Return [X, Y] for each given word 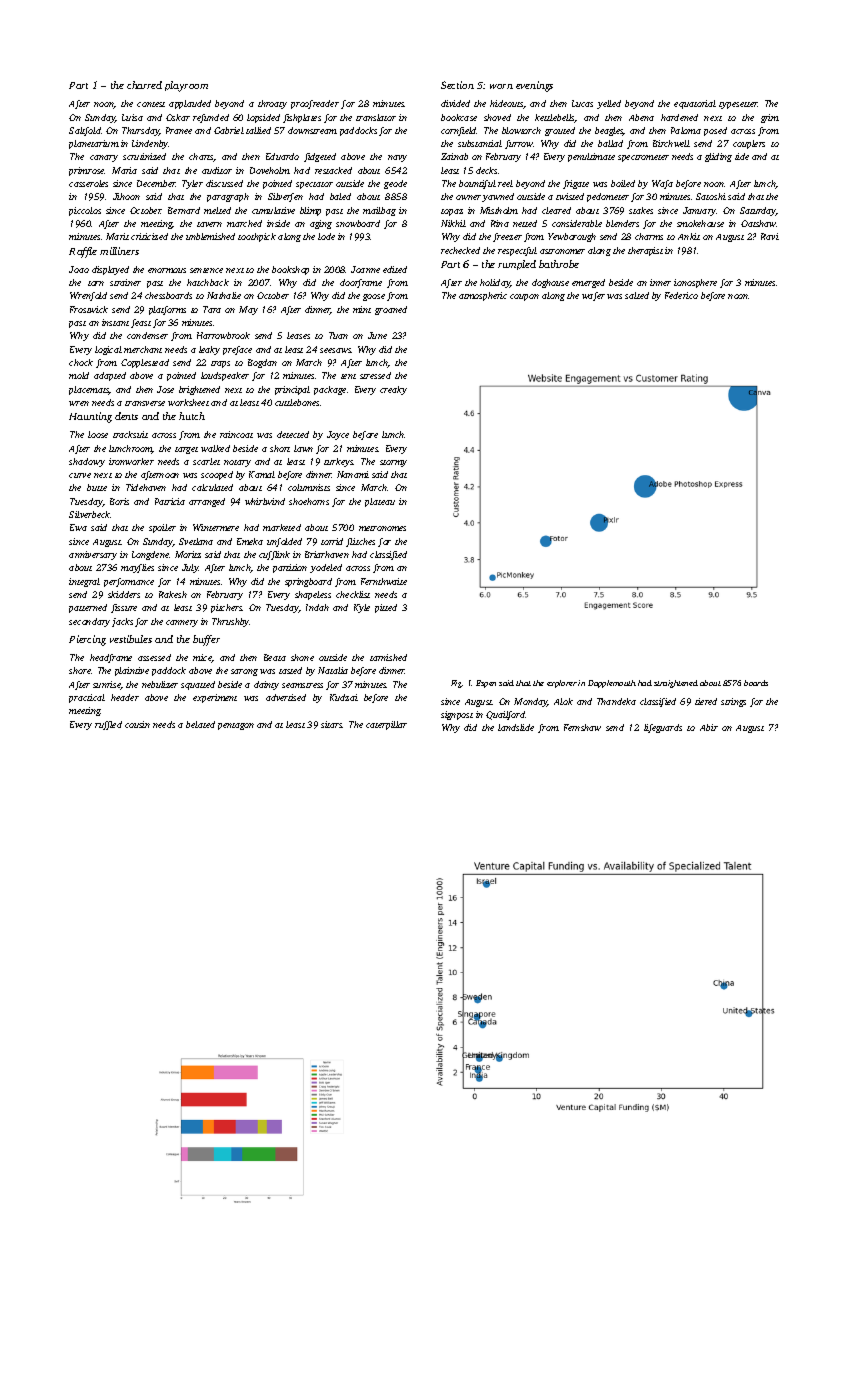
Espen [486, 684]
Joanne [365, 269]
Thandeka [616, 701]
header [125, 697]
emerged [588, 283]
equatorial [695, 104]
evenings [534, 86]
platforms [167, 310]
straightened [676, 684]
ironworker [131, 461]
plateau [380, 502]
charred [144, 85]
